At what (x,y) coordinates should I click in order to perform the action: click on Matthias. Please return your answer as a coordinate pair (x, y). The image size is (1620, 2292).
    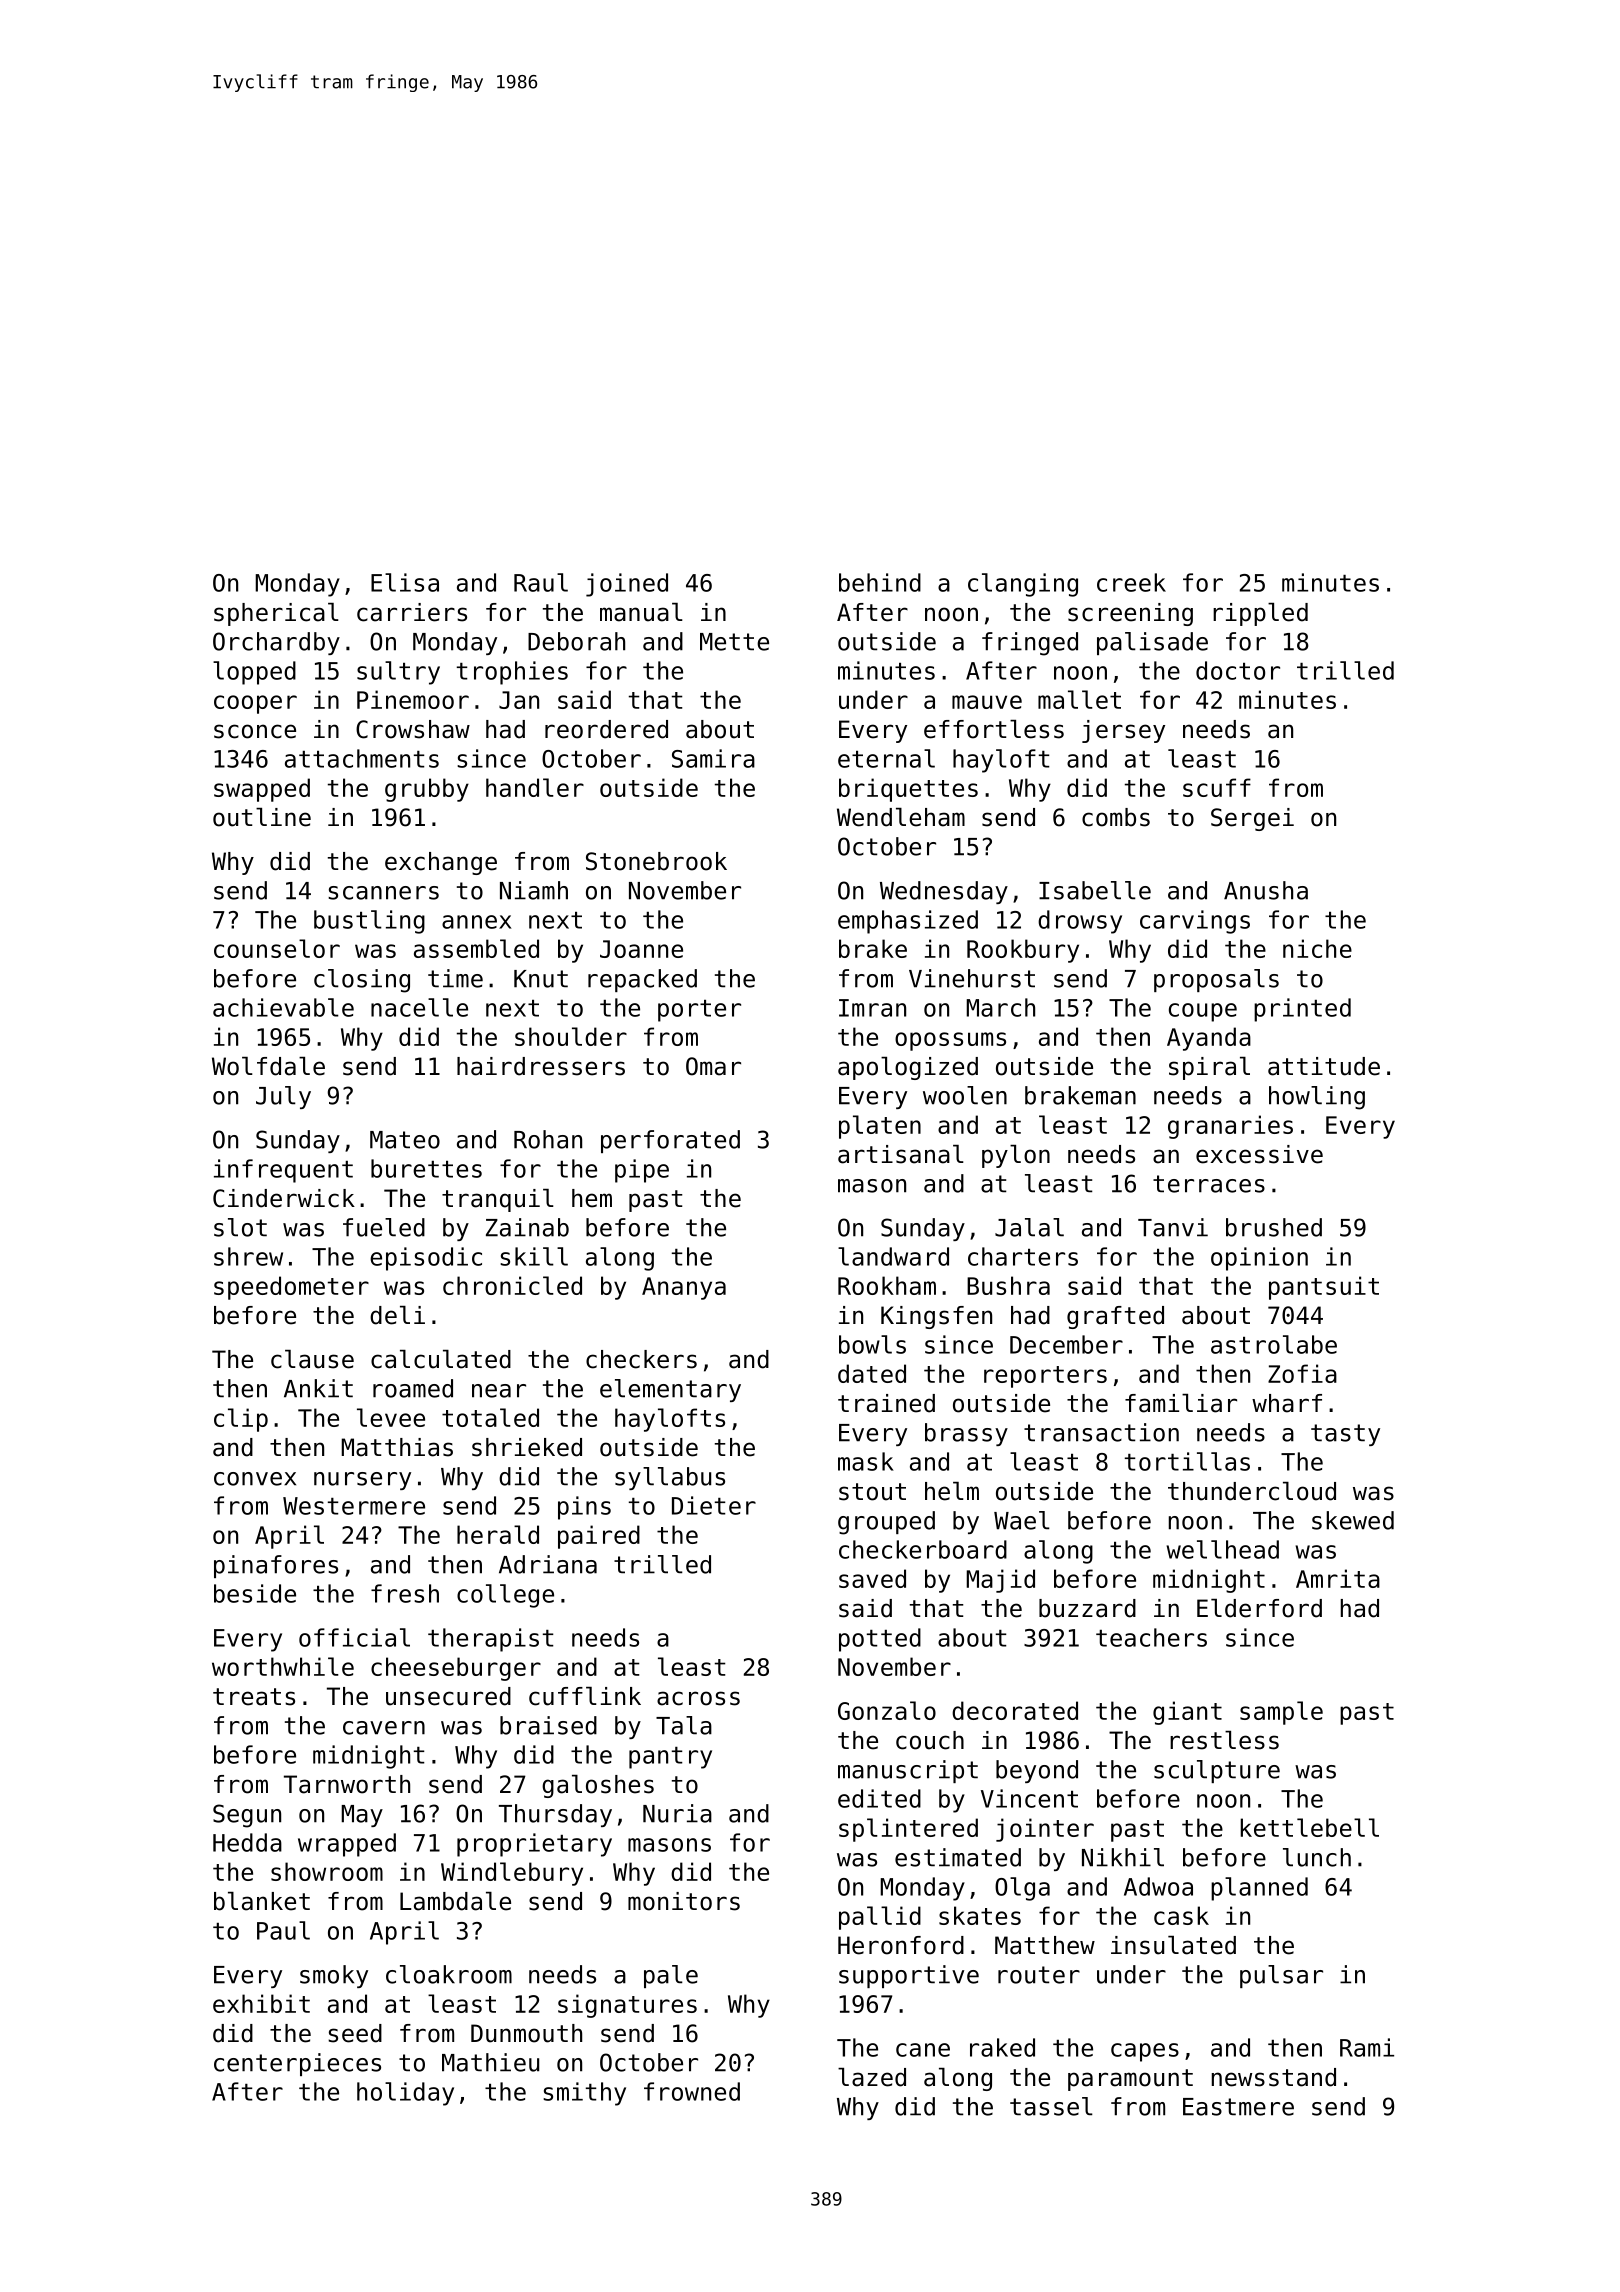
    Looking at the image, I should click on (397, 1447).
